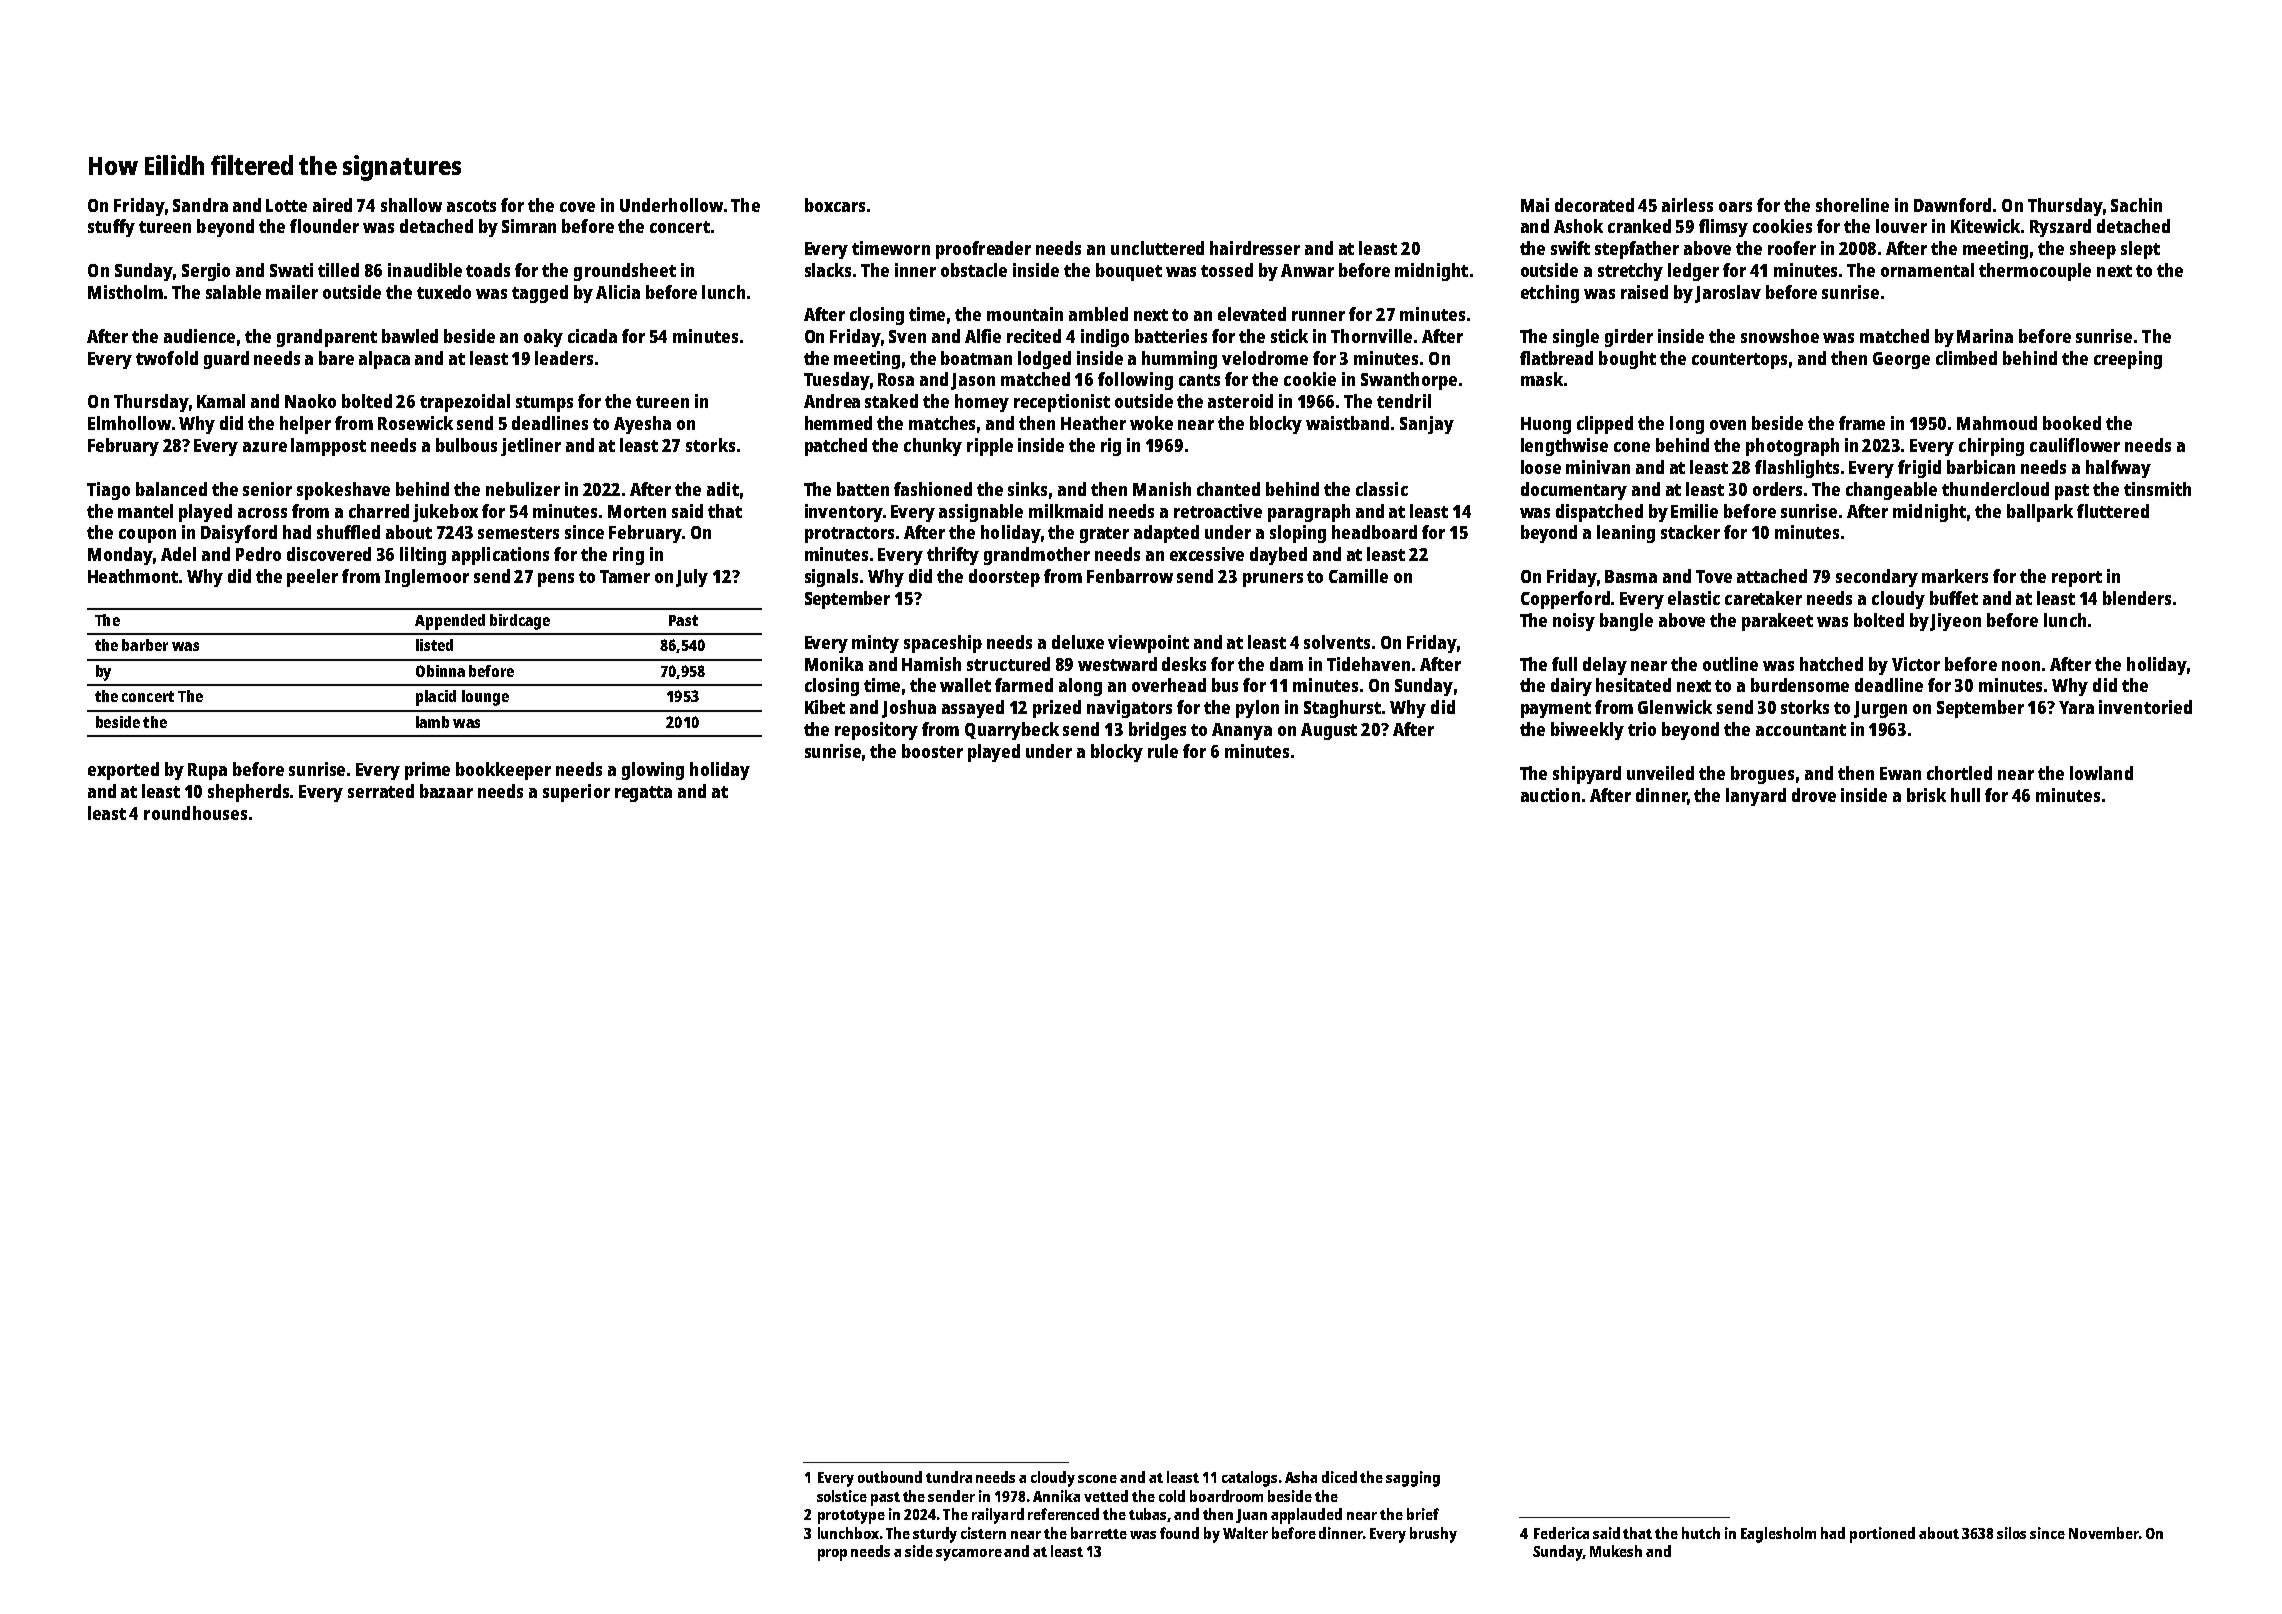 The image size is (2282, 1614). Describe the element at coordinates (1965, 795) in the screenshot. I see `hull` at that location.
